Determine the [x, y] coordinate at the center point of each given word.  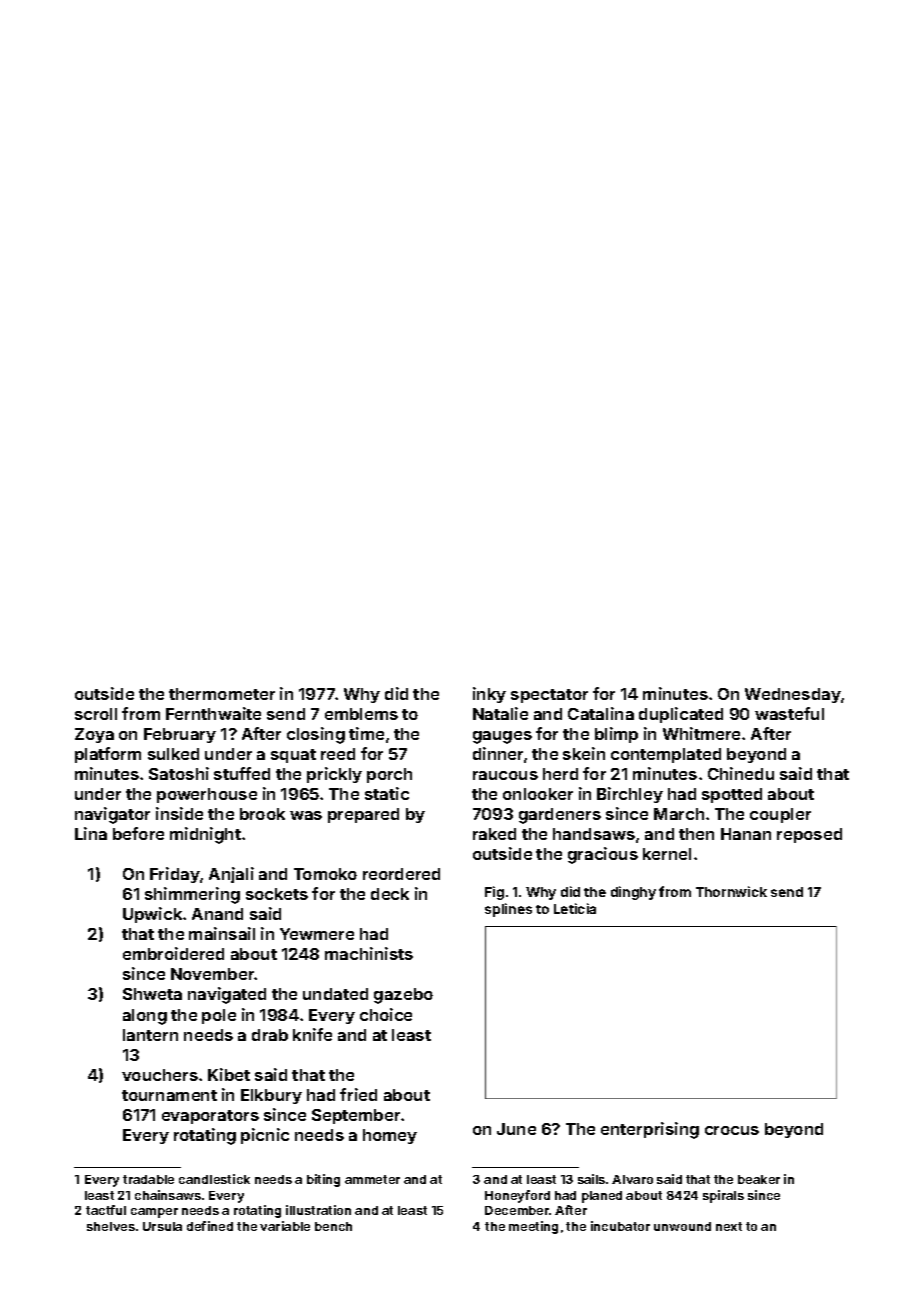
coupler [780, 815]
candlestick [214, 1179]
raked [494, 834]
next [729, 1226]
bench [333, 1226]
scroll [96, 714]
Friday [175, 875]
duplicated [681, 715]
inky [489, 695]
